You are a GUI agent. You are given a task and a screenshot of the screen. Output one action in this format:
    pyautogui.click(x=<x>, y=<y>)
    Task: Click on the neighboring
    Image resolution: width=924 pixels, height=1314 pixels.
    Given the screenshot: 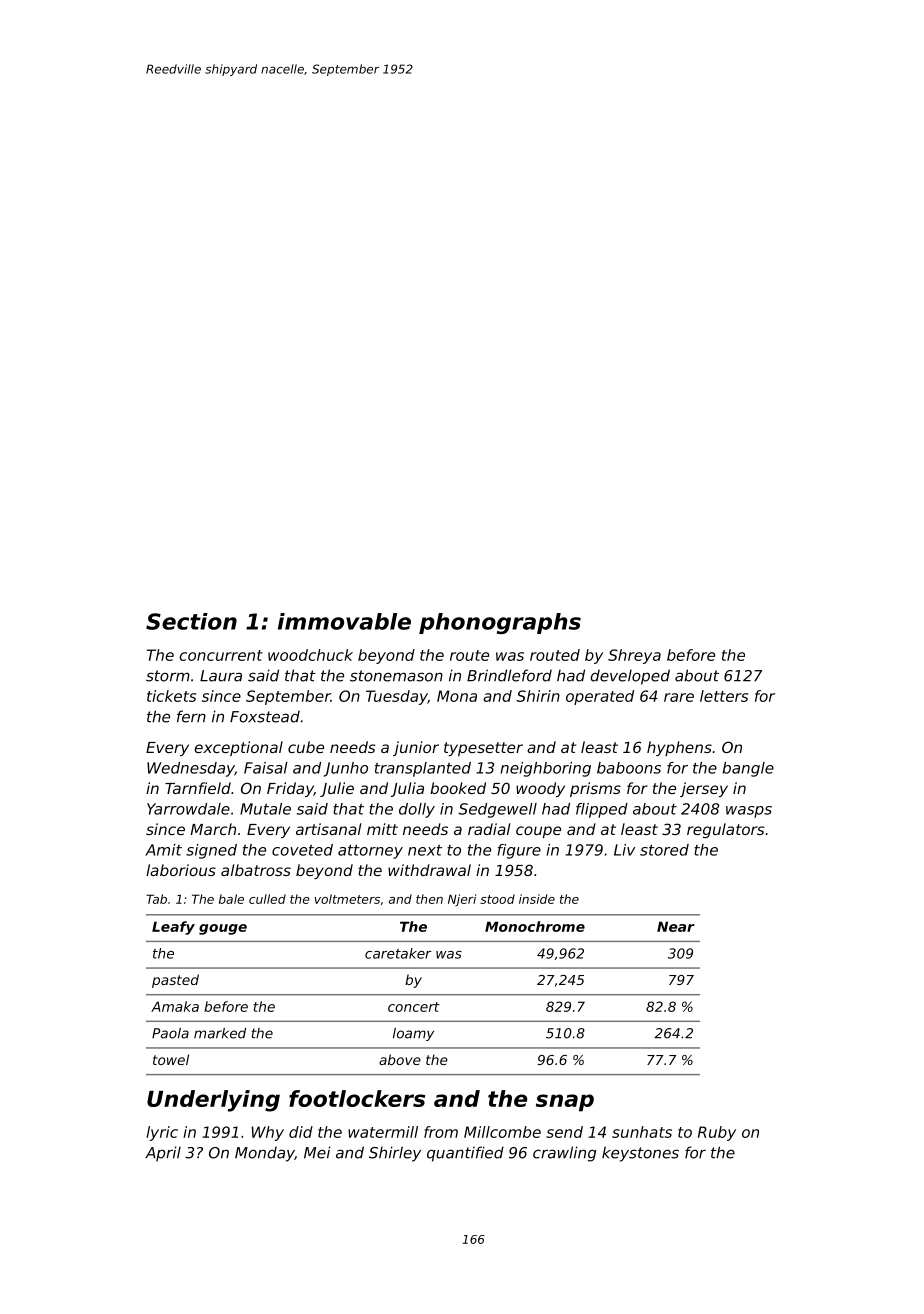 What is the action you would take?
    pyautogui.click(x=545, y=769)
